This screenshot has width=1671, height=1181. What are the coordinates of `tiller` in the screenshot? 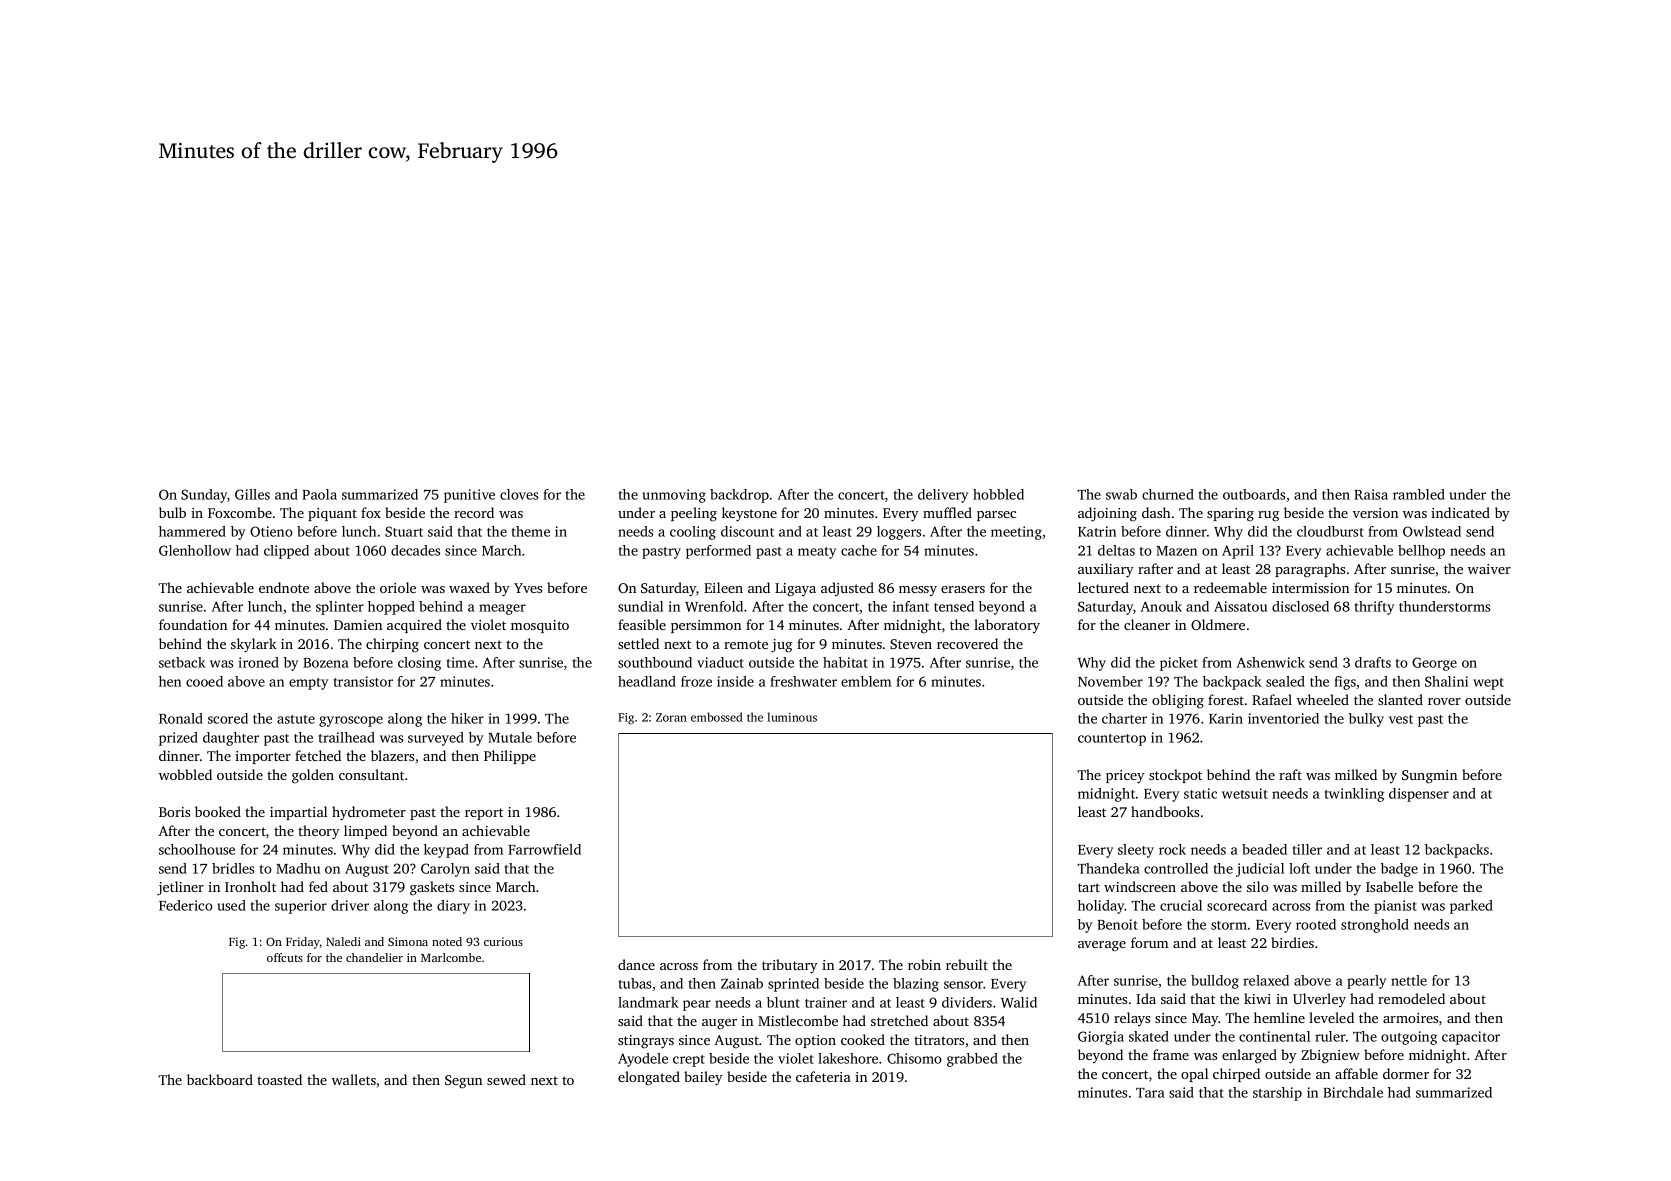 It's located at (1307, 849).
